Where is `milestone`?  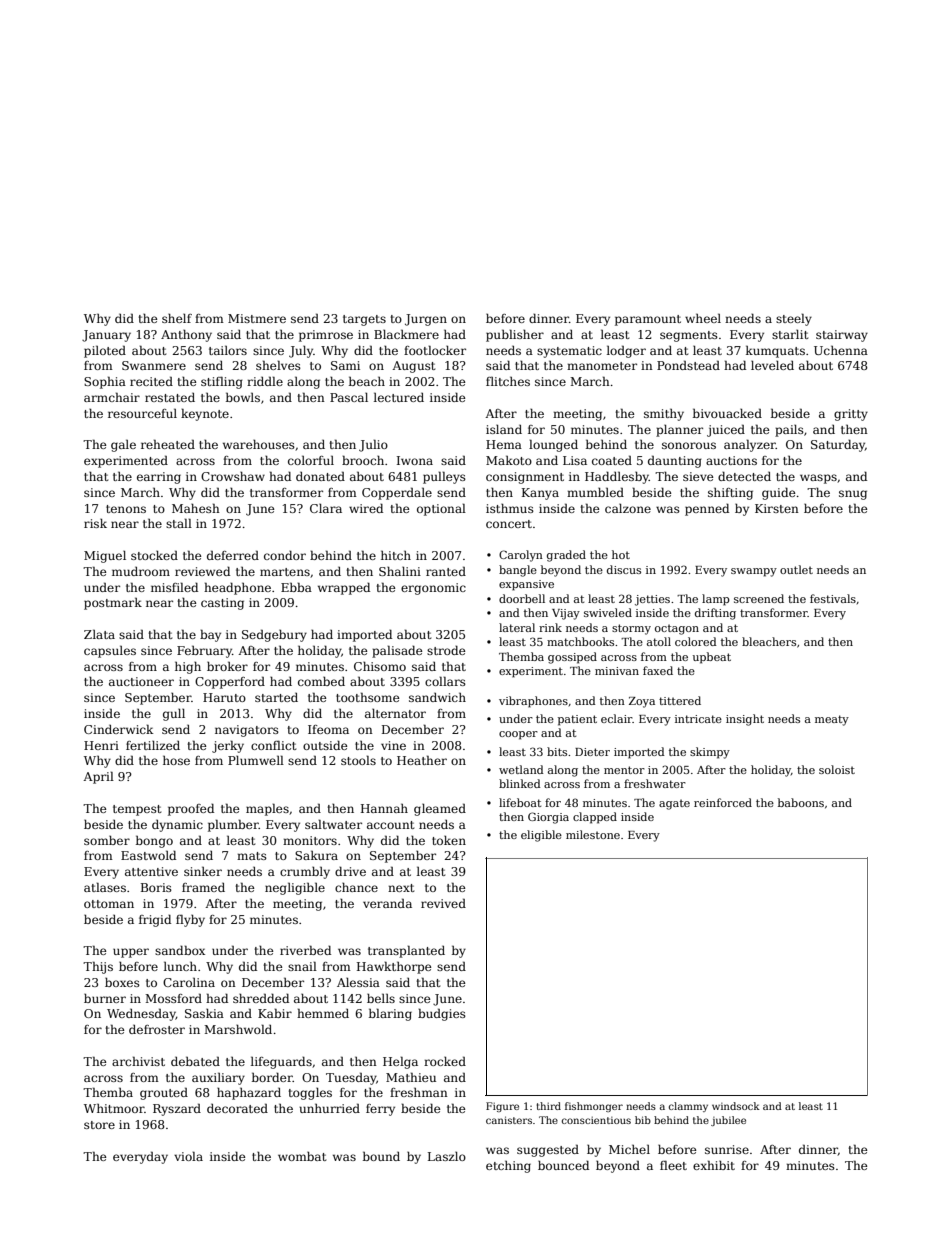 milestone is located at coordinates (593, 834).
